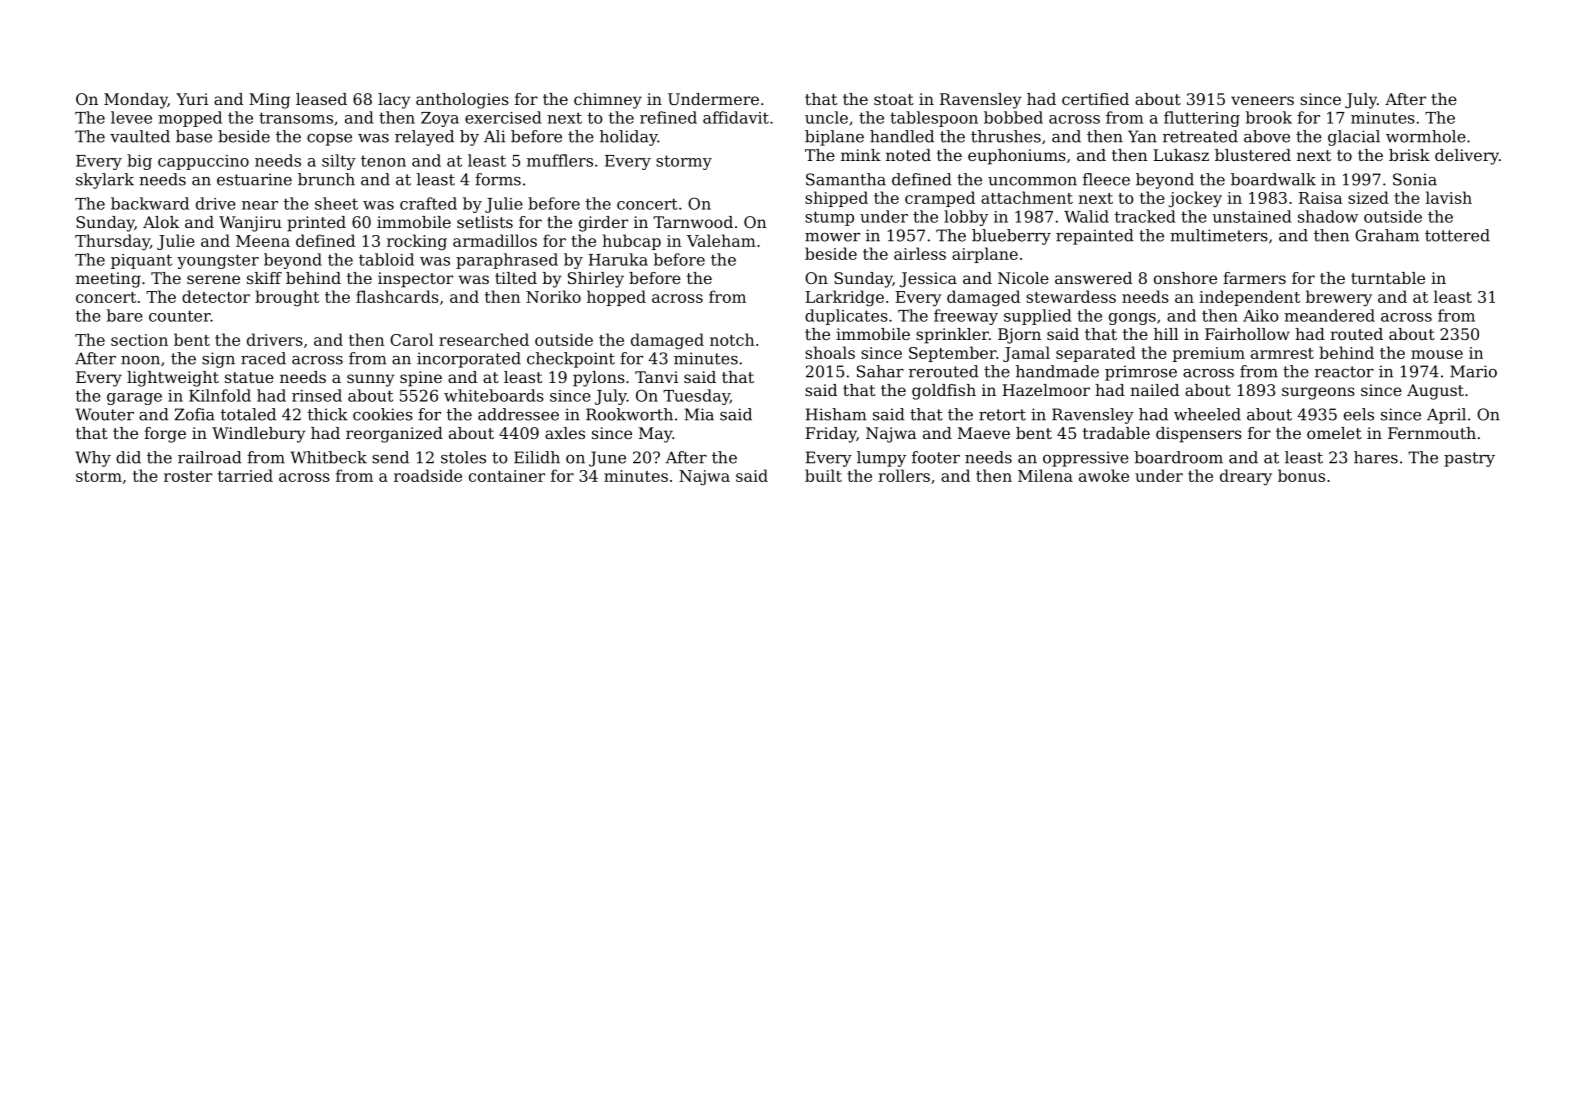  Describe the element at coordinates (823, 475) in the screenshot. I see `built` at that location.
